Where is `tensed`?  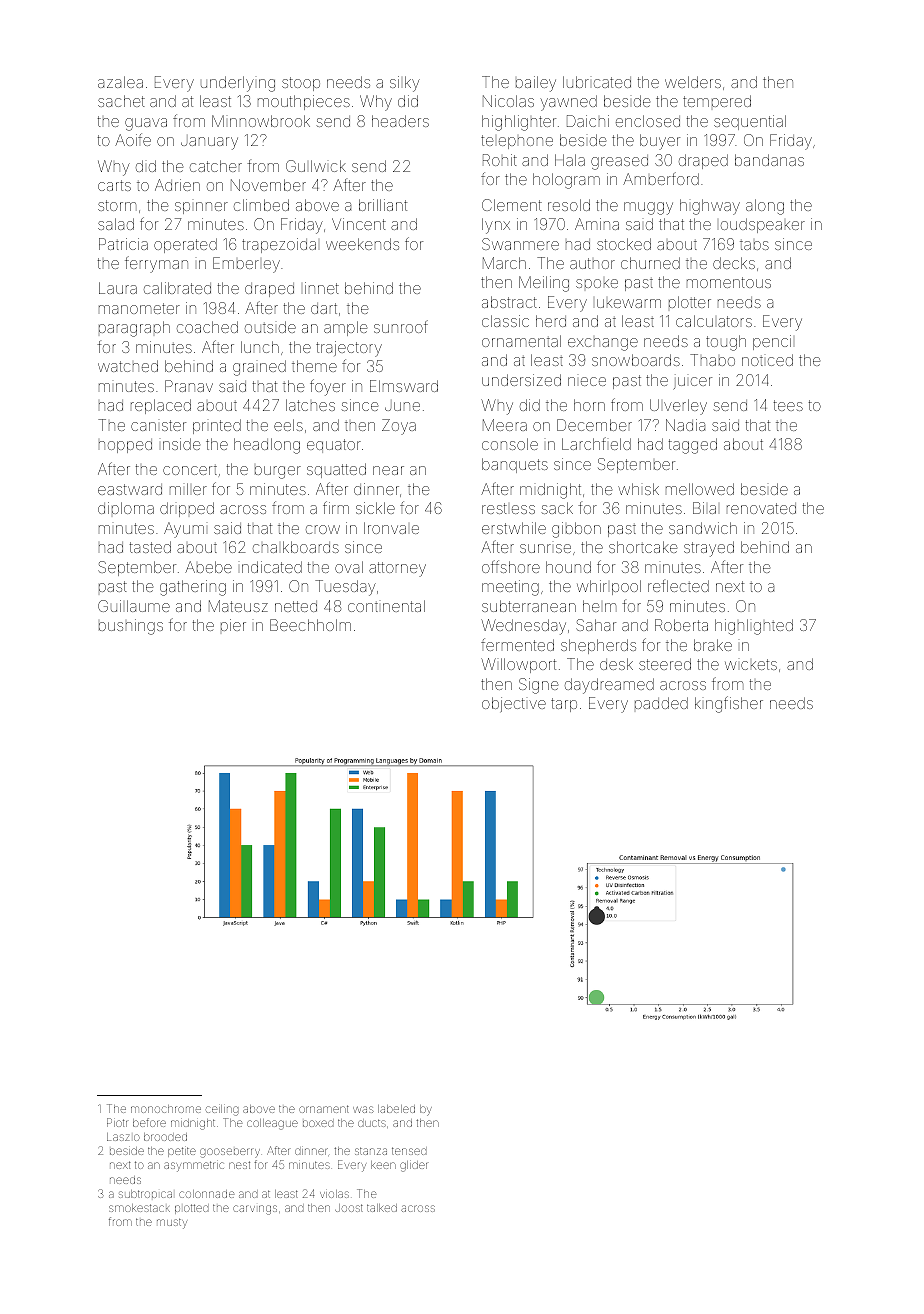
tensed is located at coordinates (409, 1151).
